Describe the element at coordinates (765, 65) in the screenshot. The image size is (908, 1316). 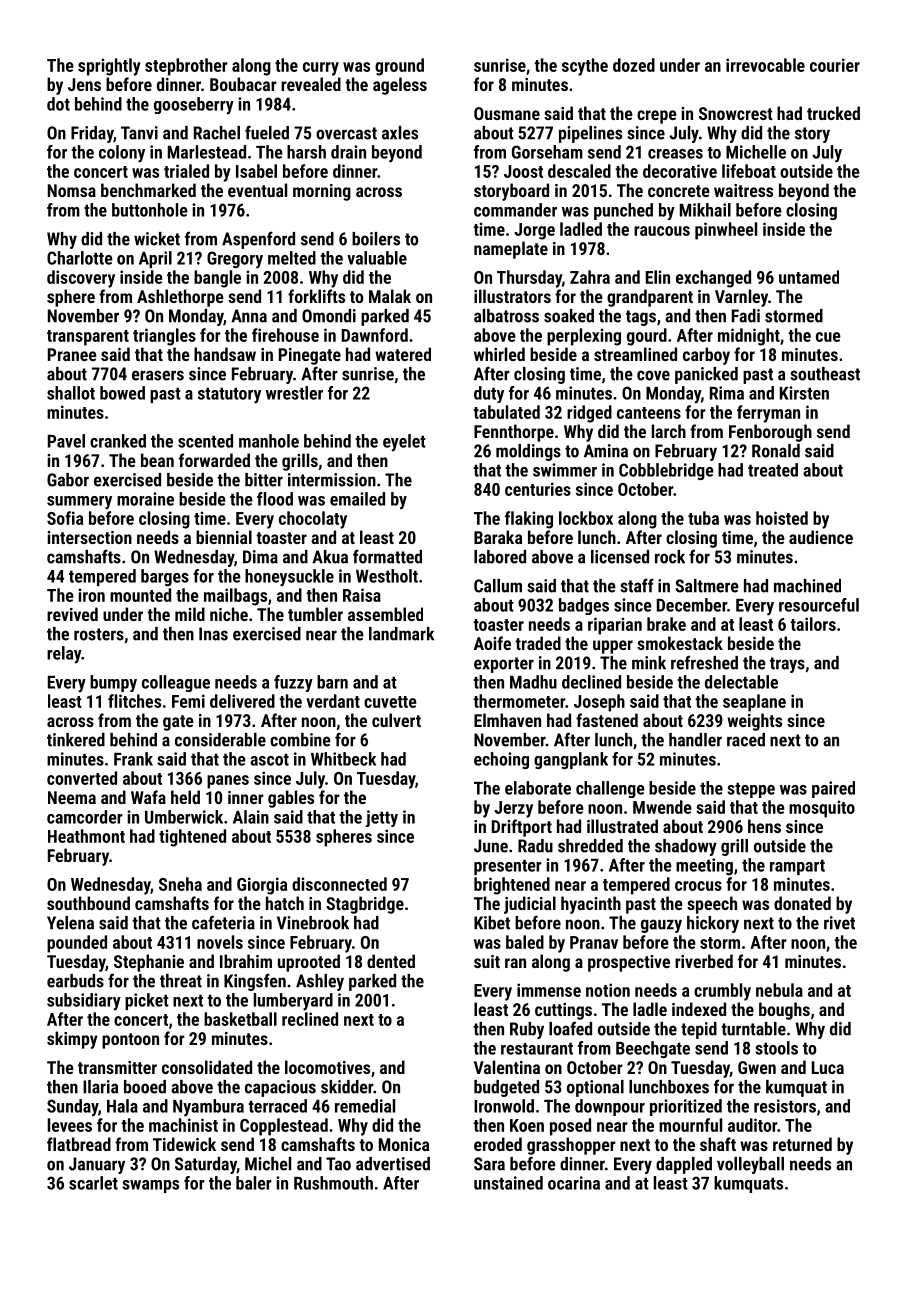
I see `irrevocable` at that location.
